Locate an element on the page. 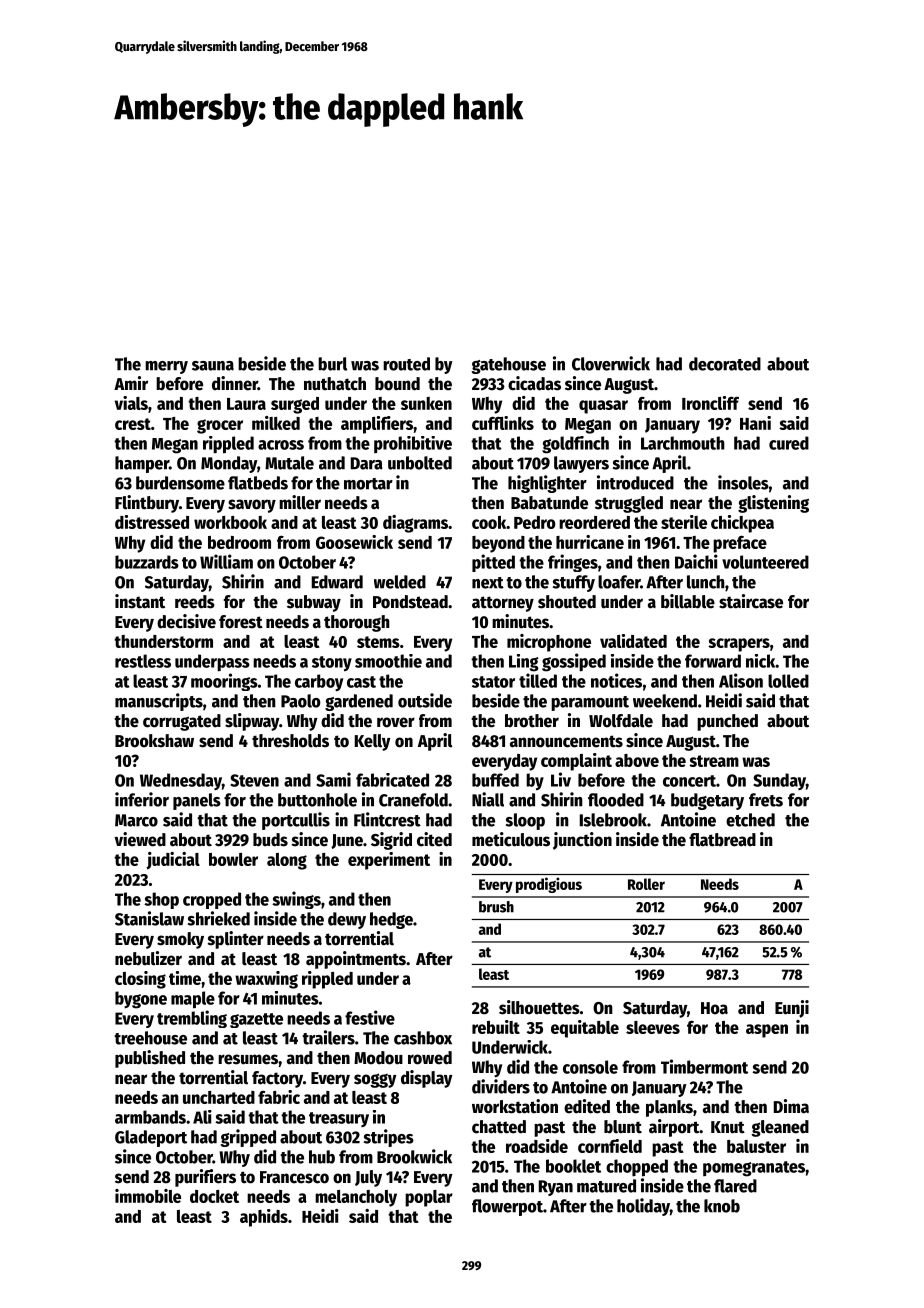 The height and width of the page is (1308, 924). lawyers is located at coordinates (581, 464).
